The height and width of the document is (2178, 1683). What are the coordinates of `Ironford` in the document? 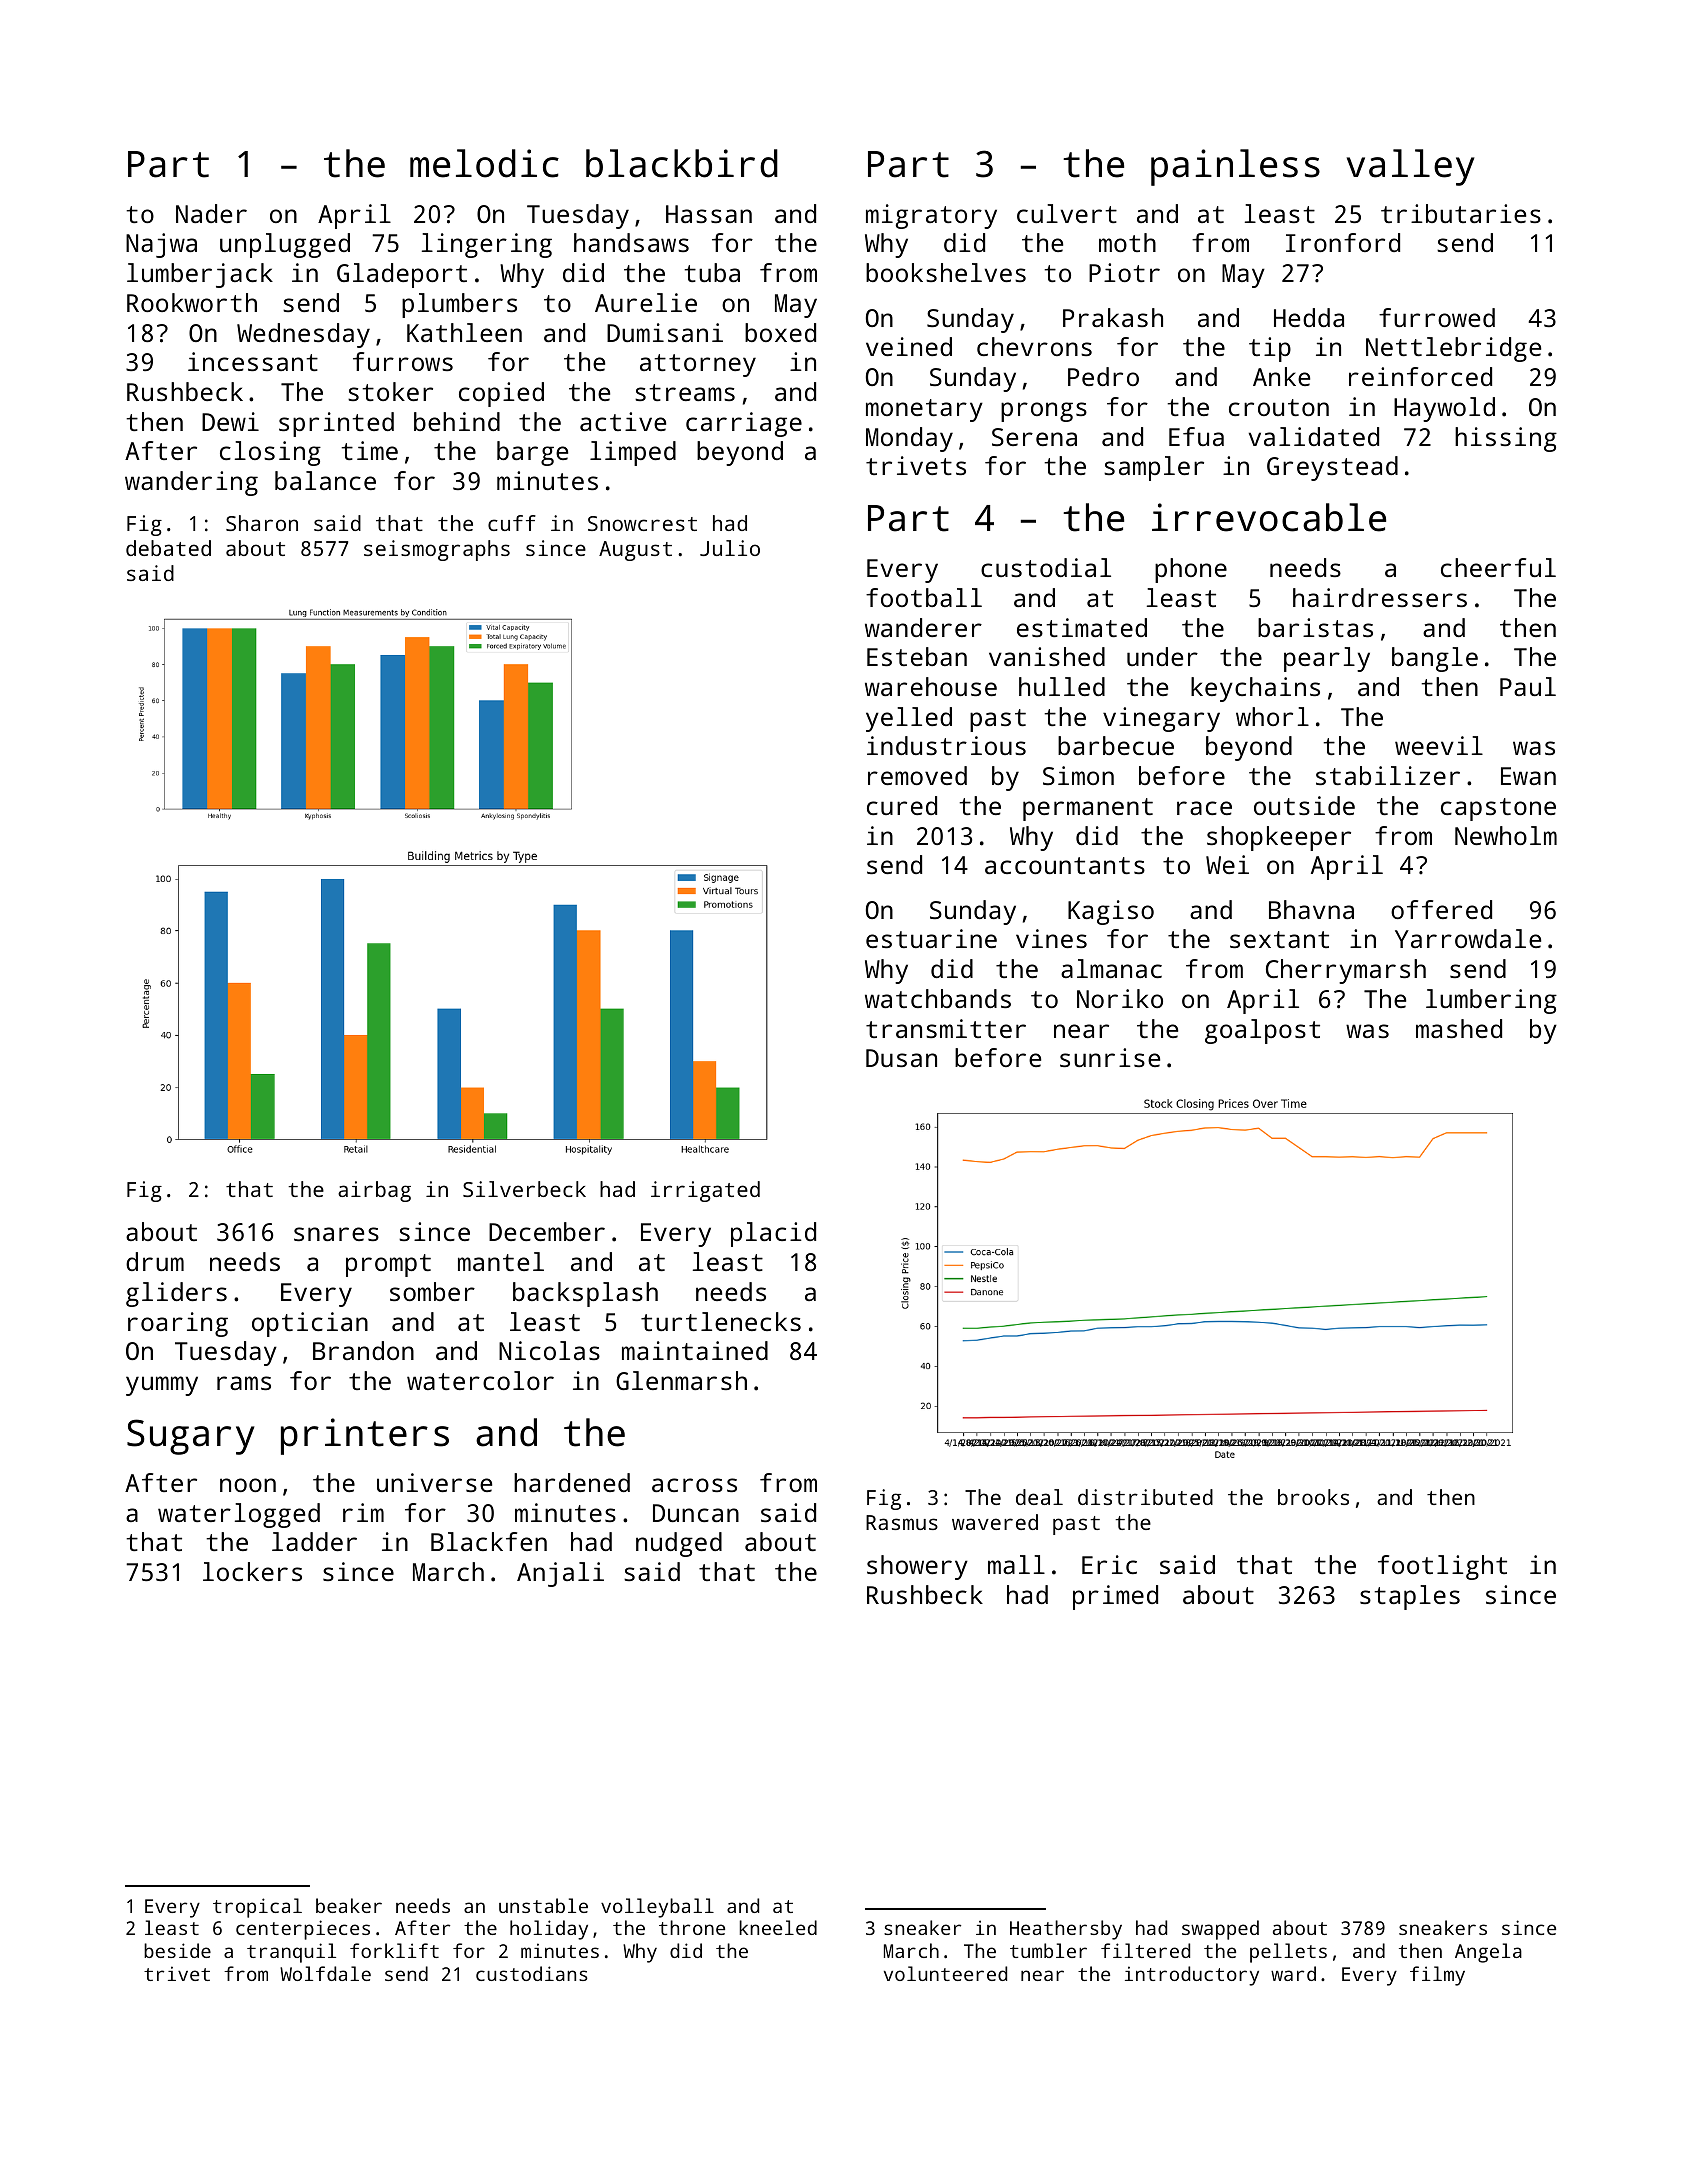 It's located at (1343, 242).
